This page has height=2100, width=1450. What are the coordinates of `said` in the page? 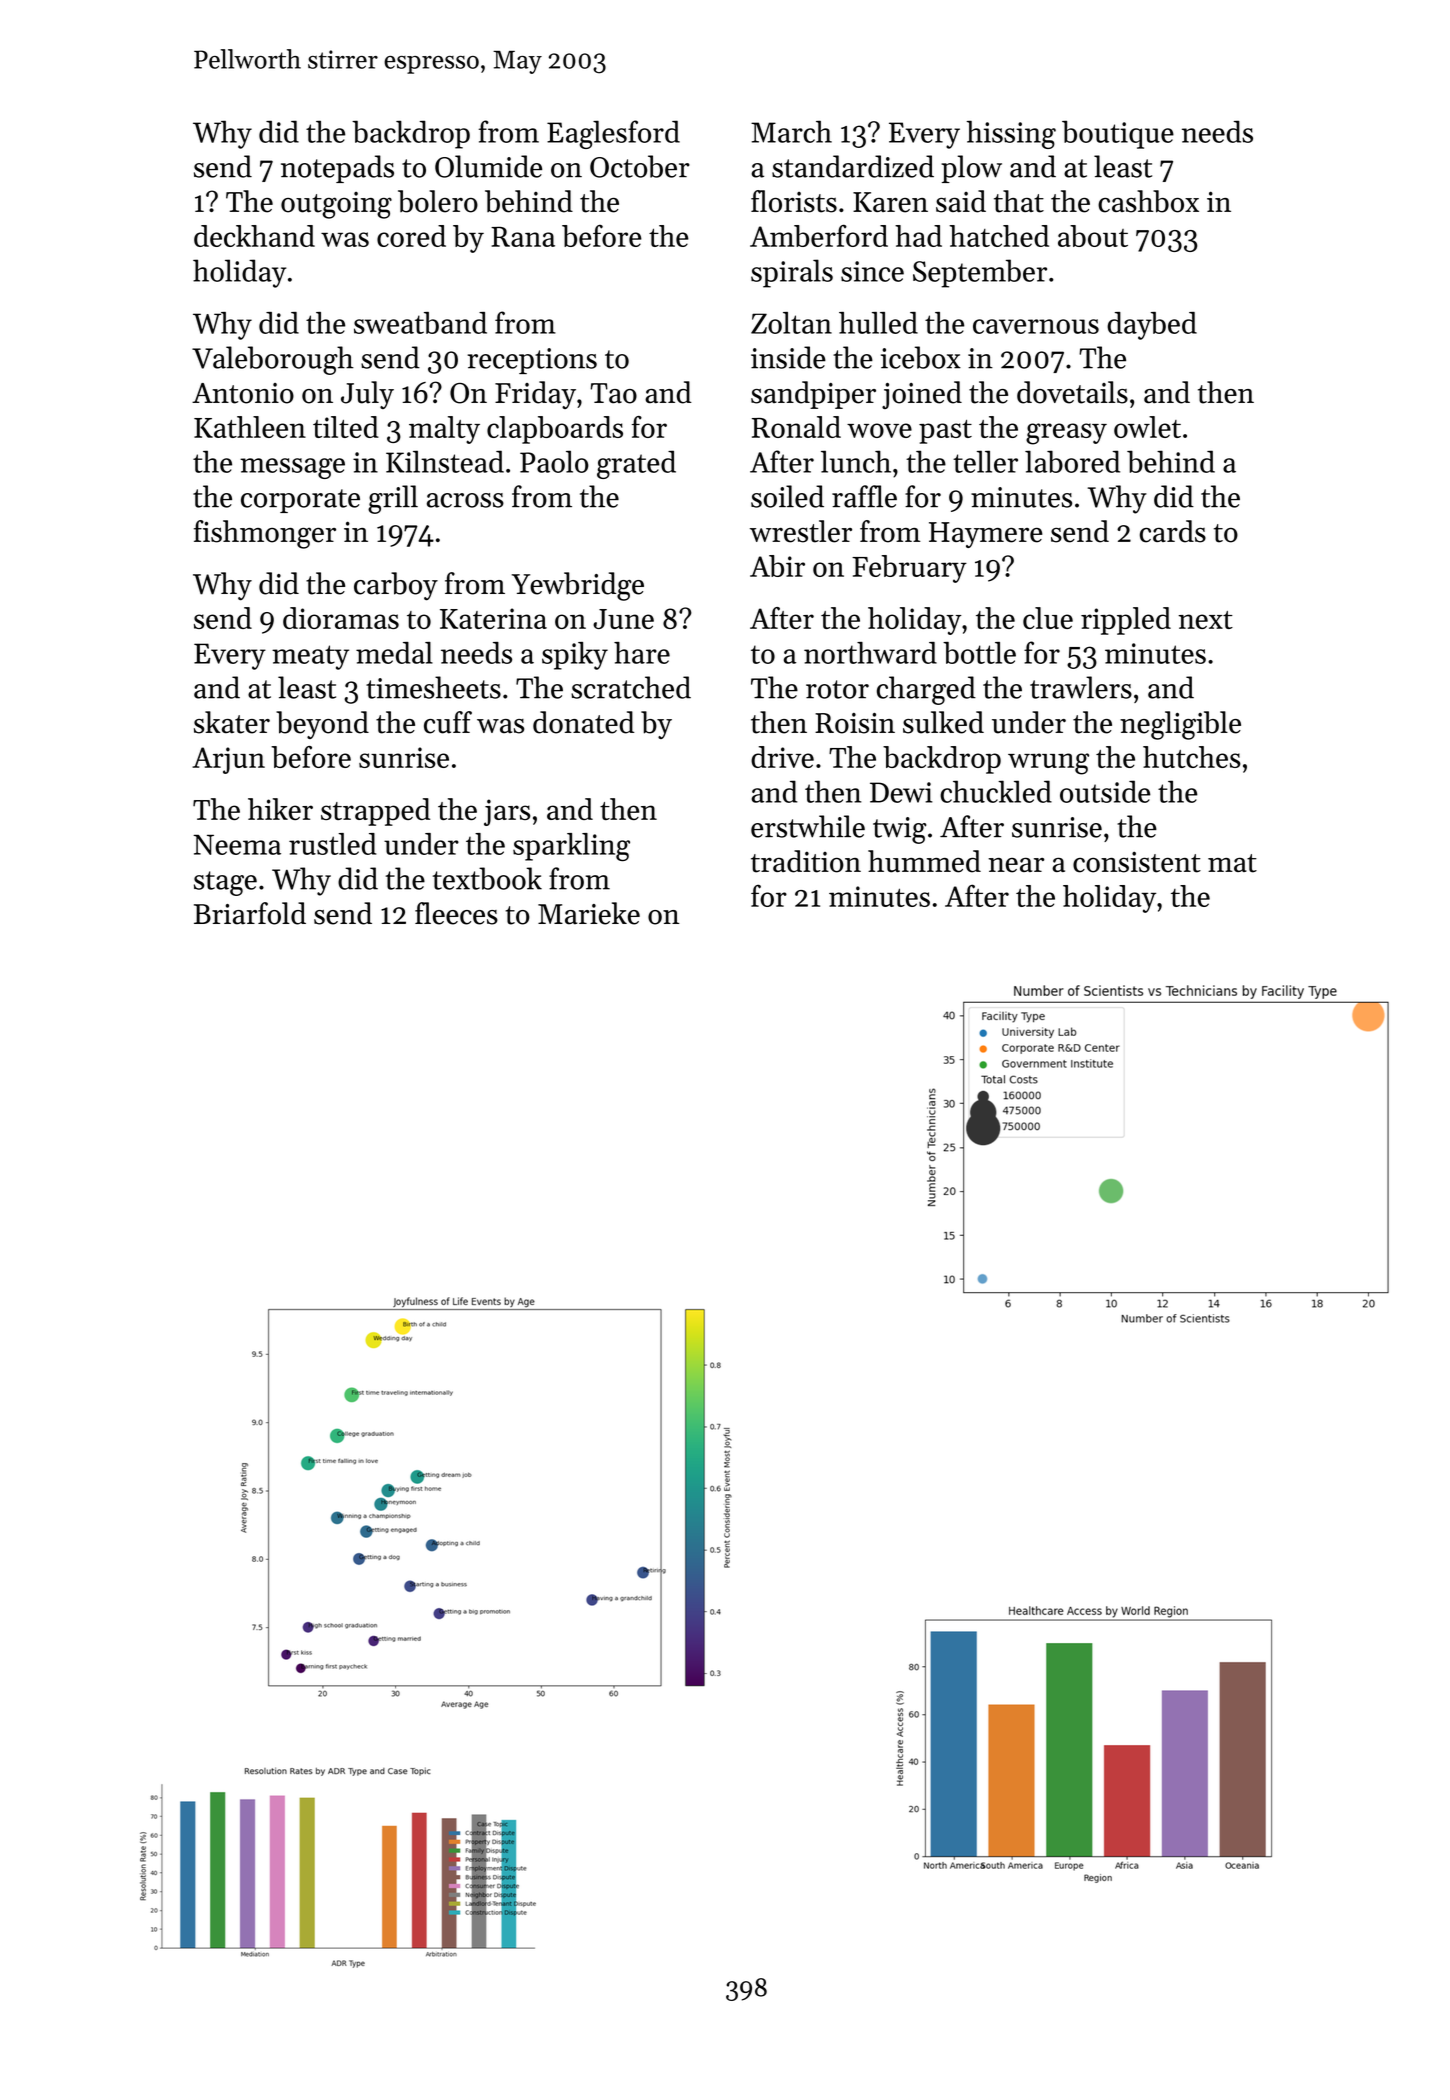 It's located at (961, 201).
